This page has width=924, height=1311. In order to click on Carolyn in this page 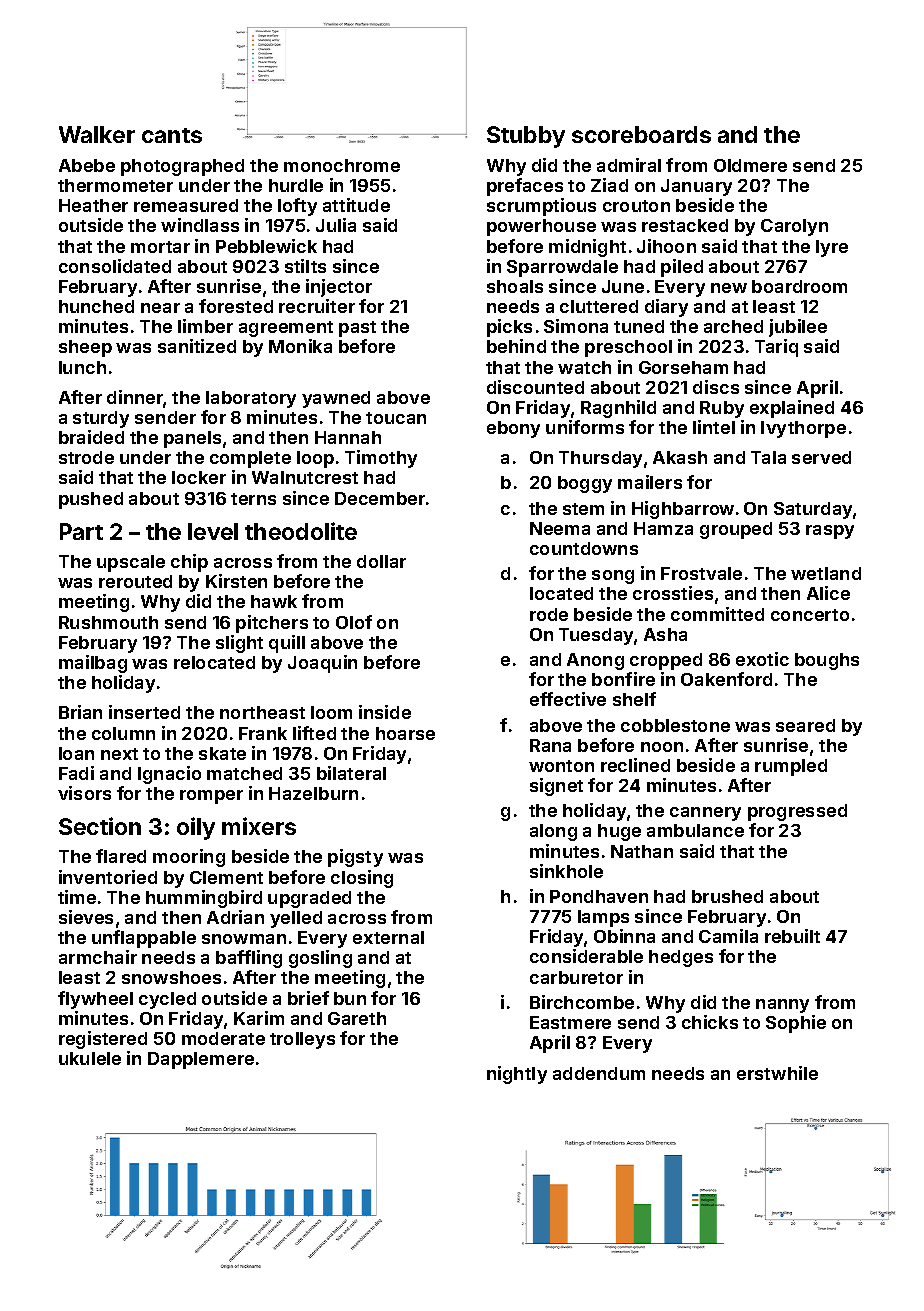, I will do `click(794, 227)`.
